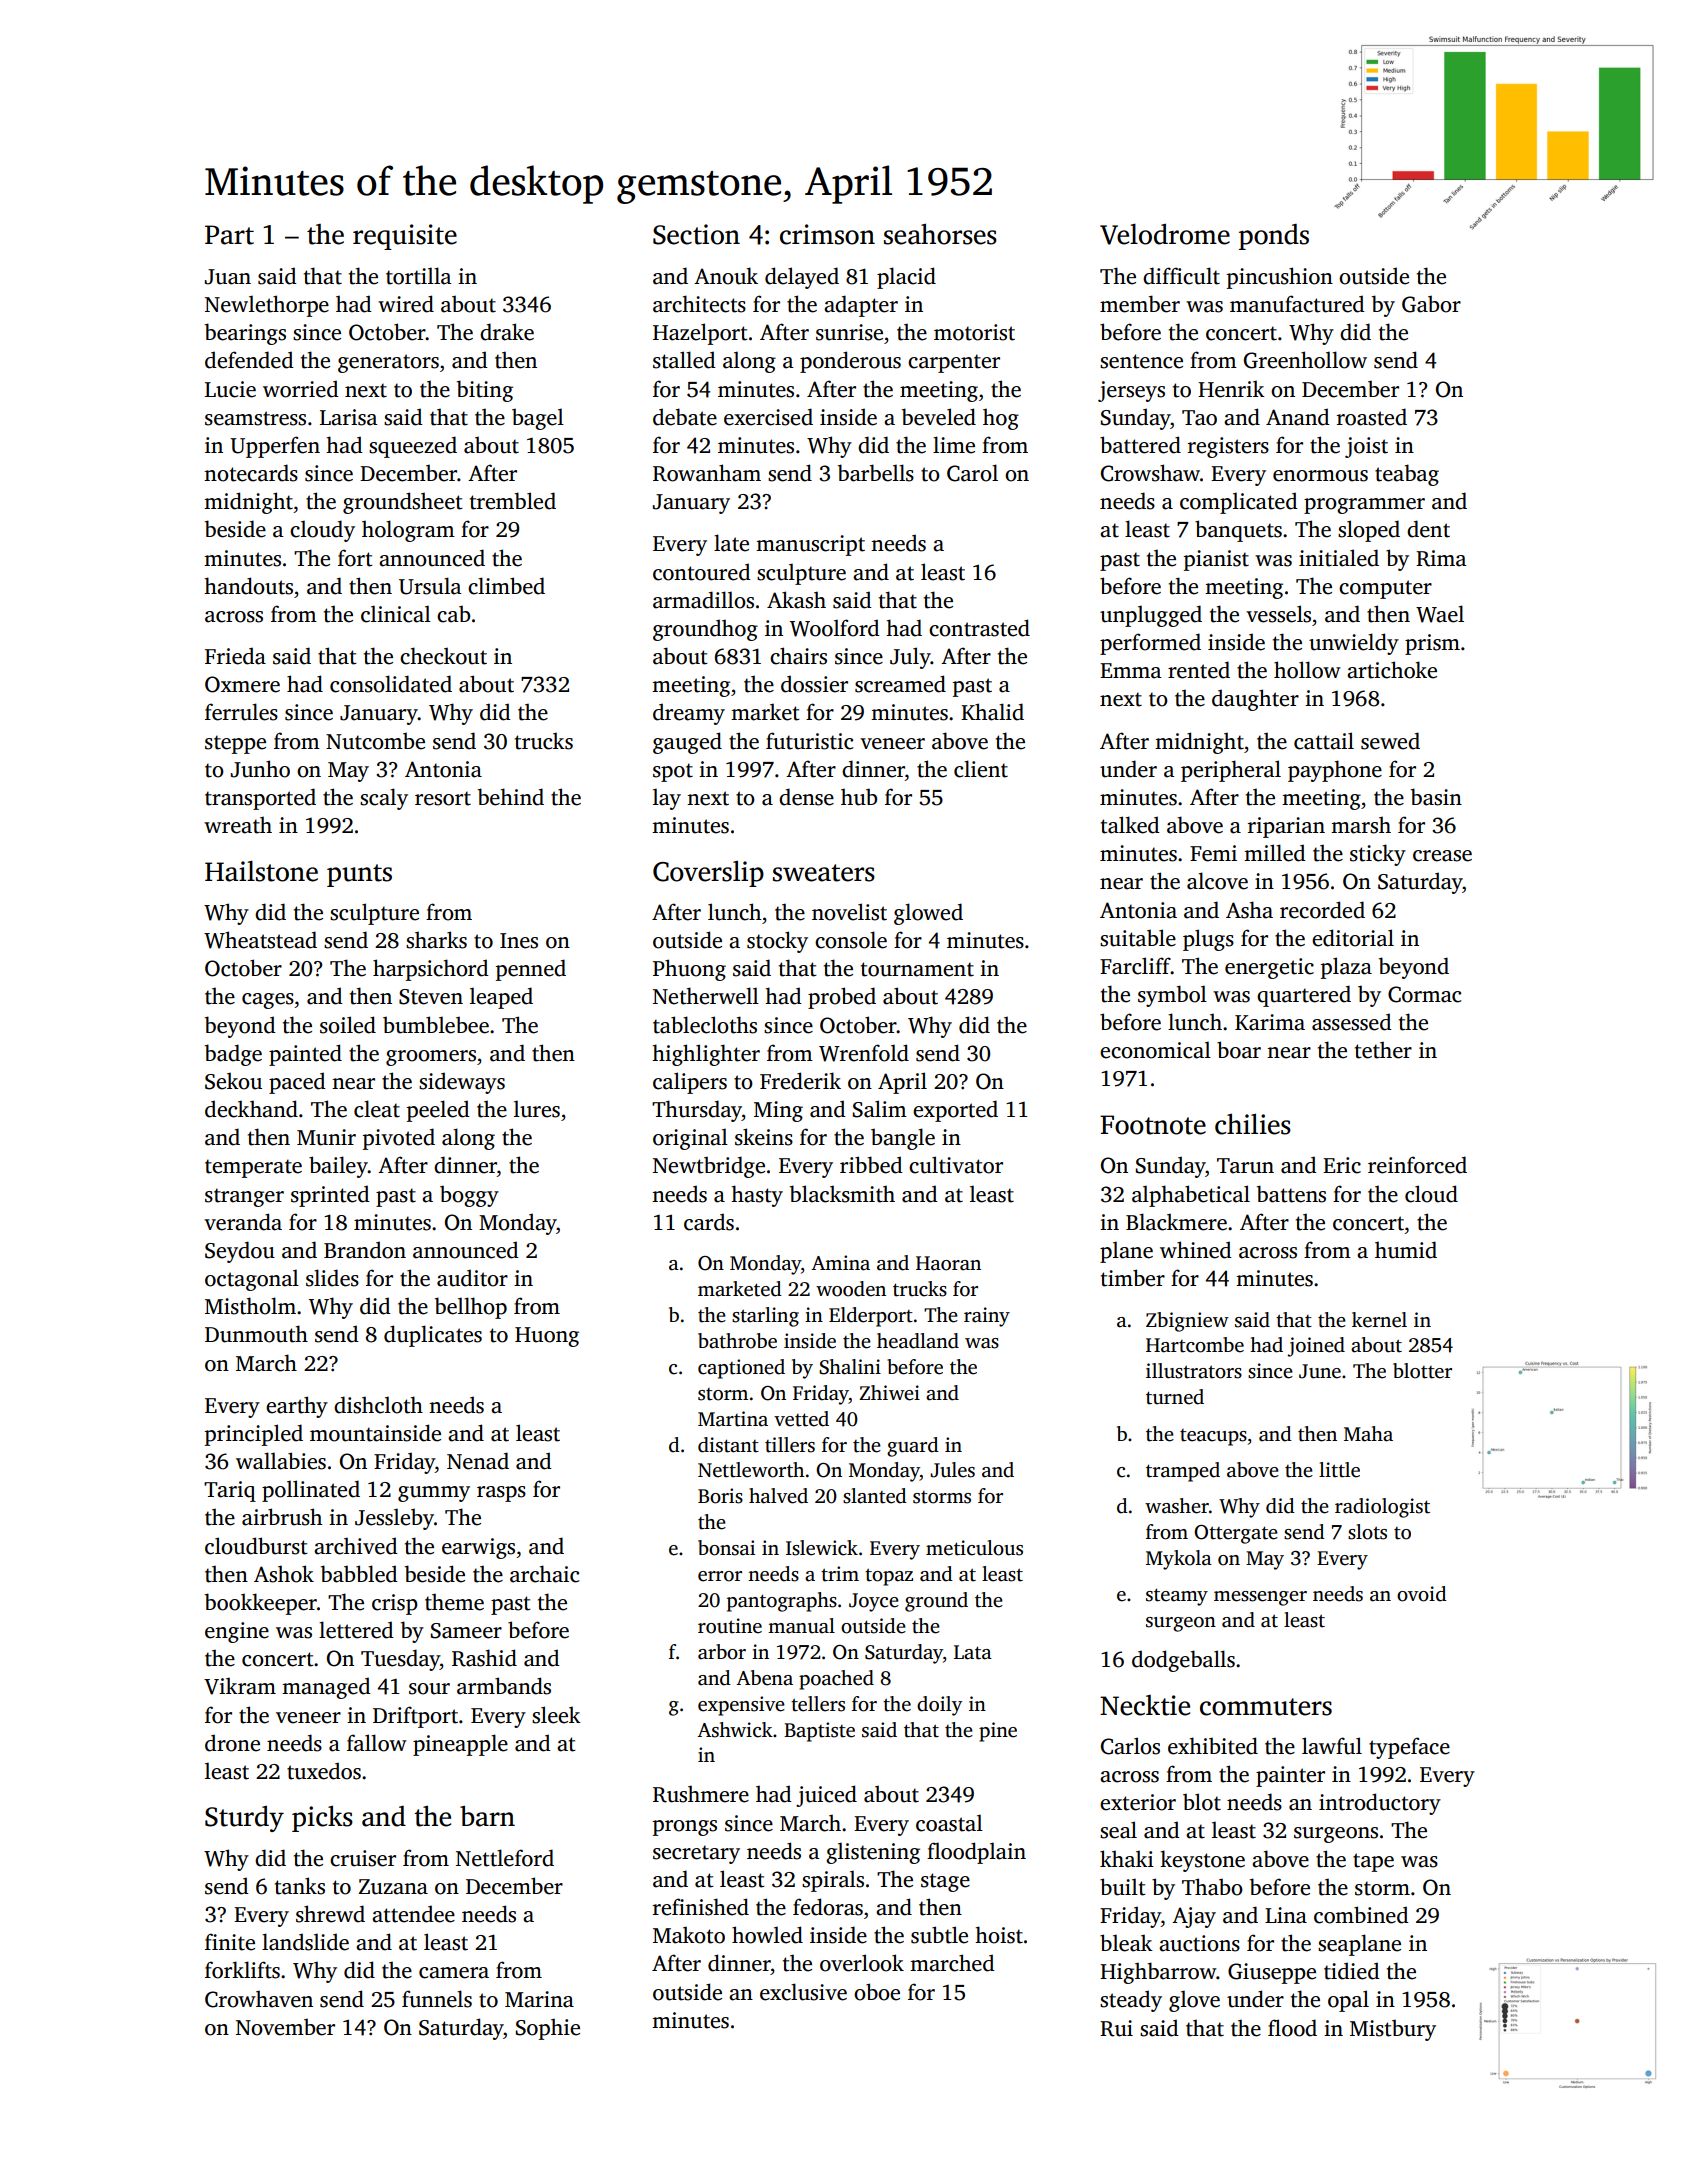 This screenshot has height=2178, width=1683. Describe the element at coordinates (973, 1652) in the screenshot. I see `Lata` at that location.
